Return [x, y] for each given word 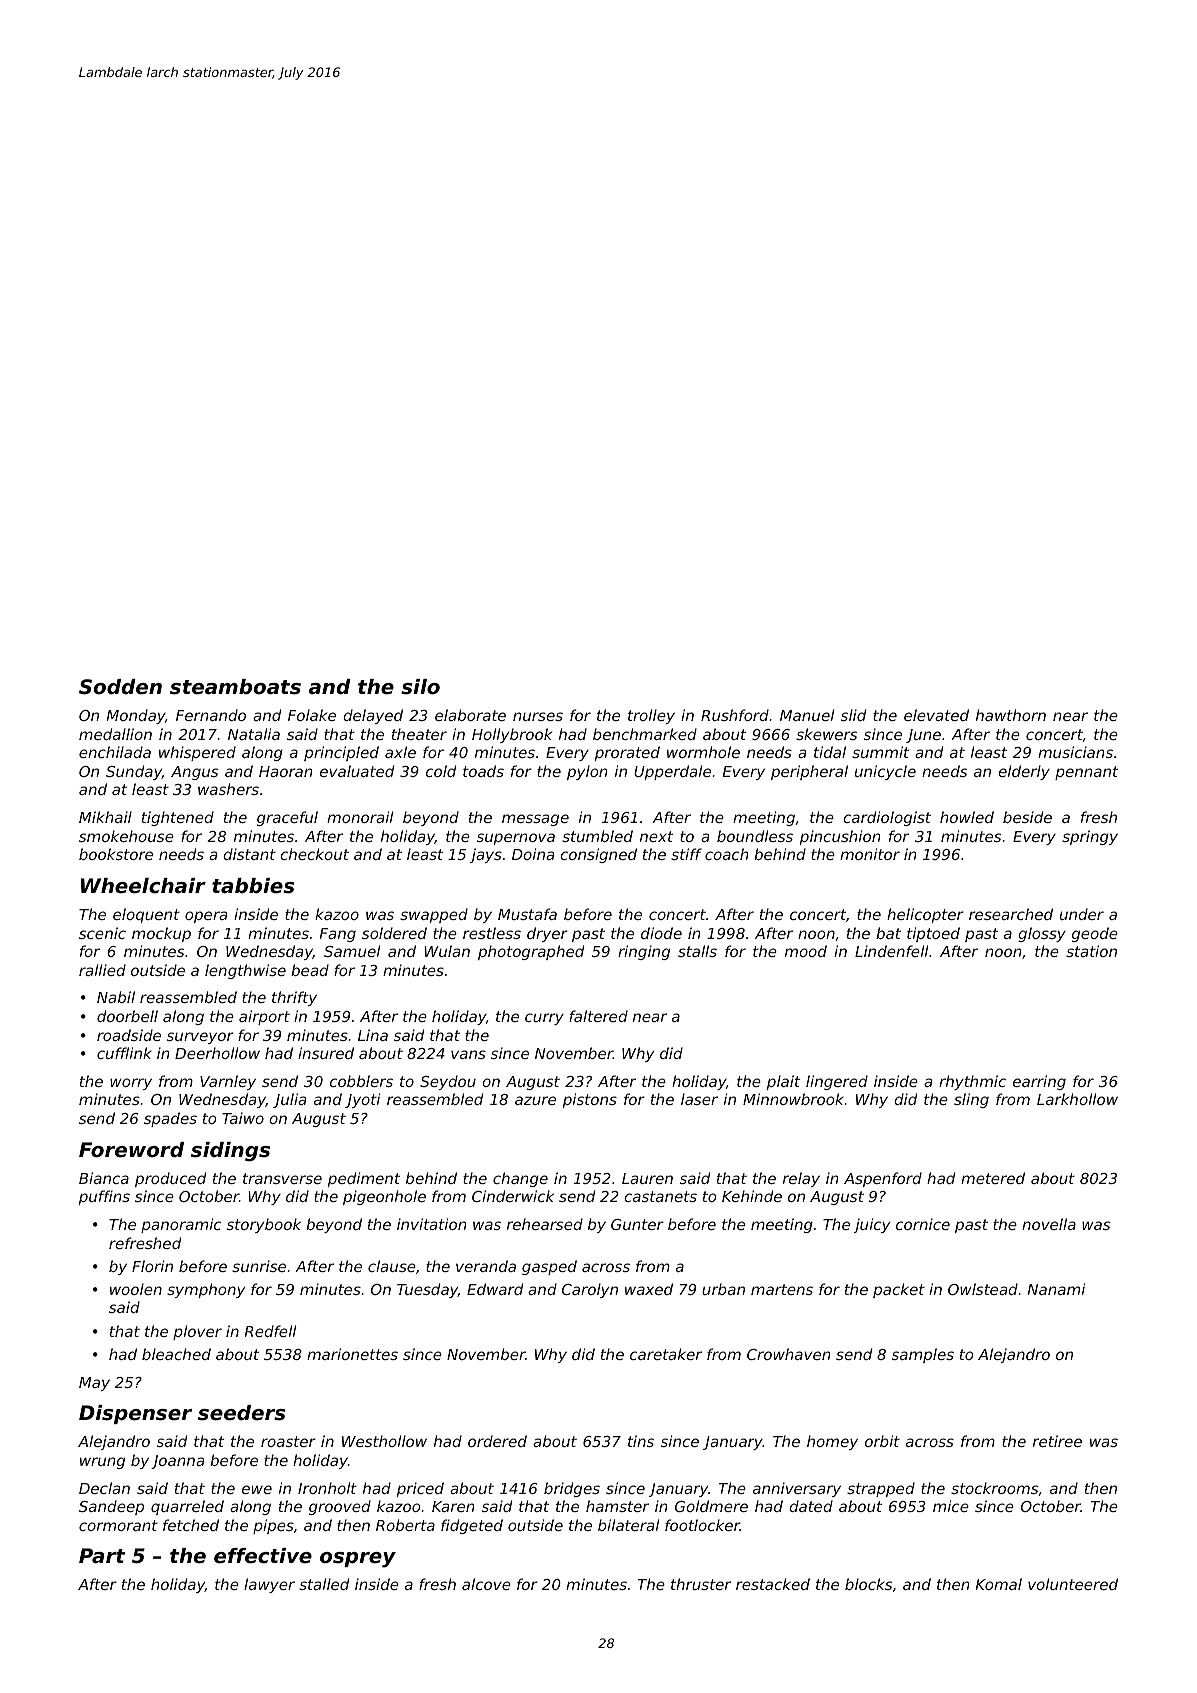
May [94, 1384]
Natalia [254, 734]
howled [967, 817]
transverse [282, 1178]
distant [249, 854]
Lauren [647, 1178]
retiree [1057, 1441]
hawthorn [1011, 715]
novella [1049, 1224]
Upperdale [672, 772]
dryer [547, 934]
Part [102, 1555]
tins [641, 1441]
